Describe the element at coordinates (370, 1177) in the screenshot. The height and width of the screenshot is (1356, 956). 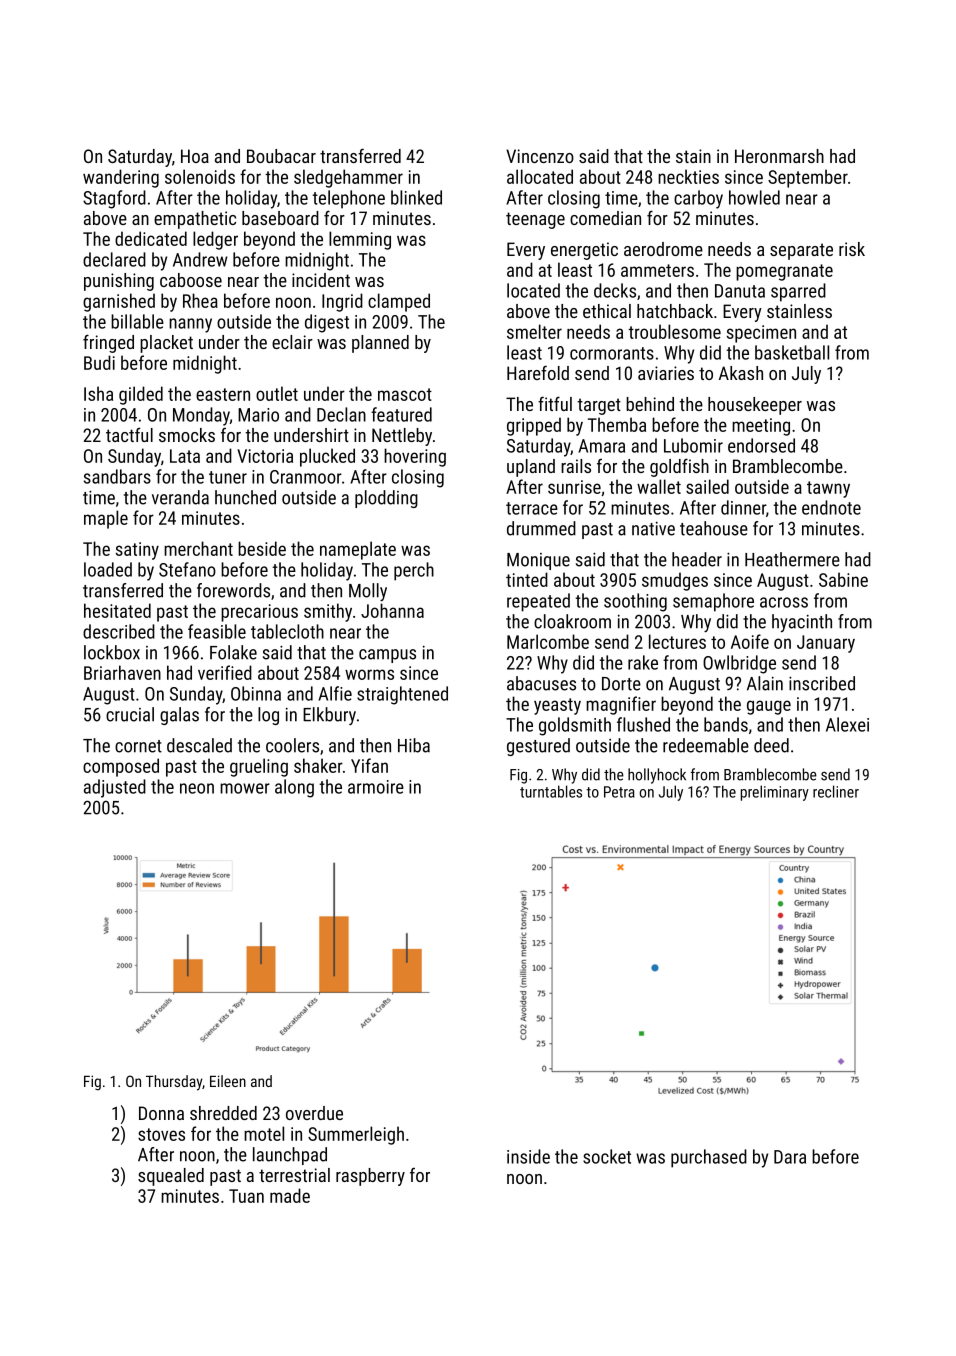
I see `raspberry` at that location.
